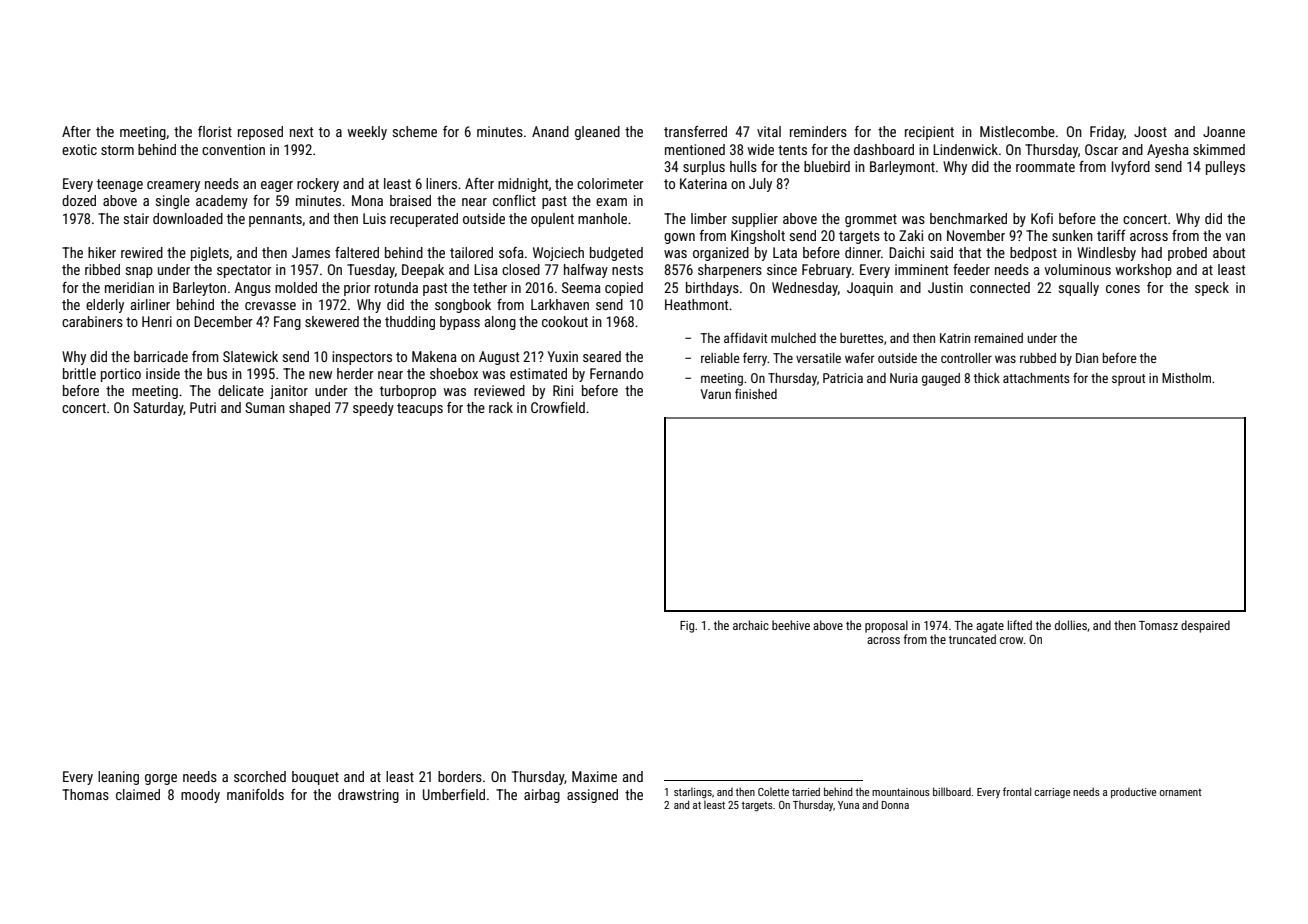 This screenshot has height=924, width=1308. What do you see at coordinates (215, 131) in the screenshot?
I see `florist` at bounding box center [215, 131].
